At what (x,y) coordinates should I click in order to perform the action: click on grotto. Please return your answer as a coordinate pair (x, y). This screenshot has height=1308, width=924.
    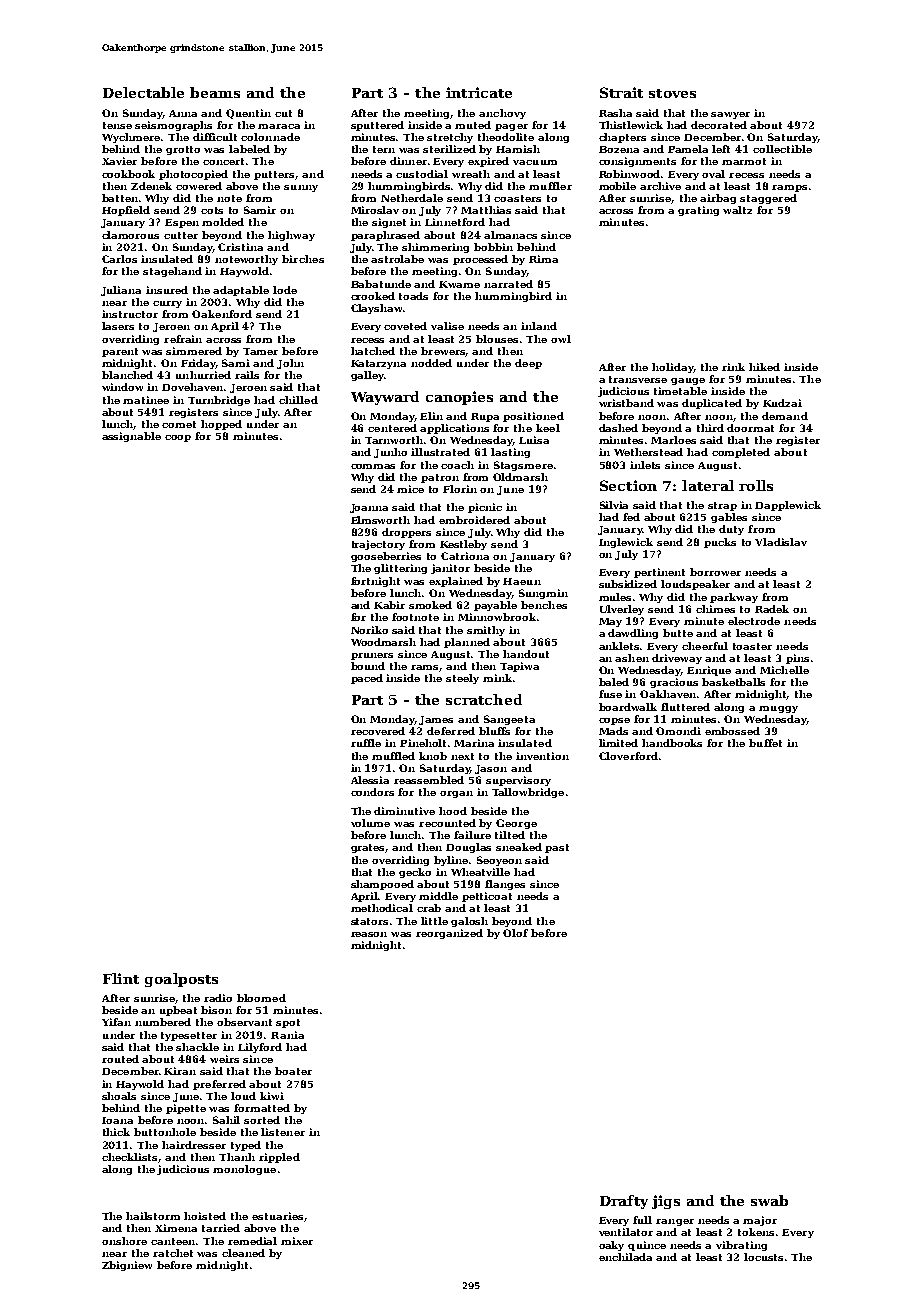
    Looking at the image, I should click on (183, 150).
